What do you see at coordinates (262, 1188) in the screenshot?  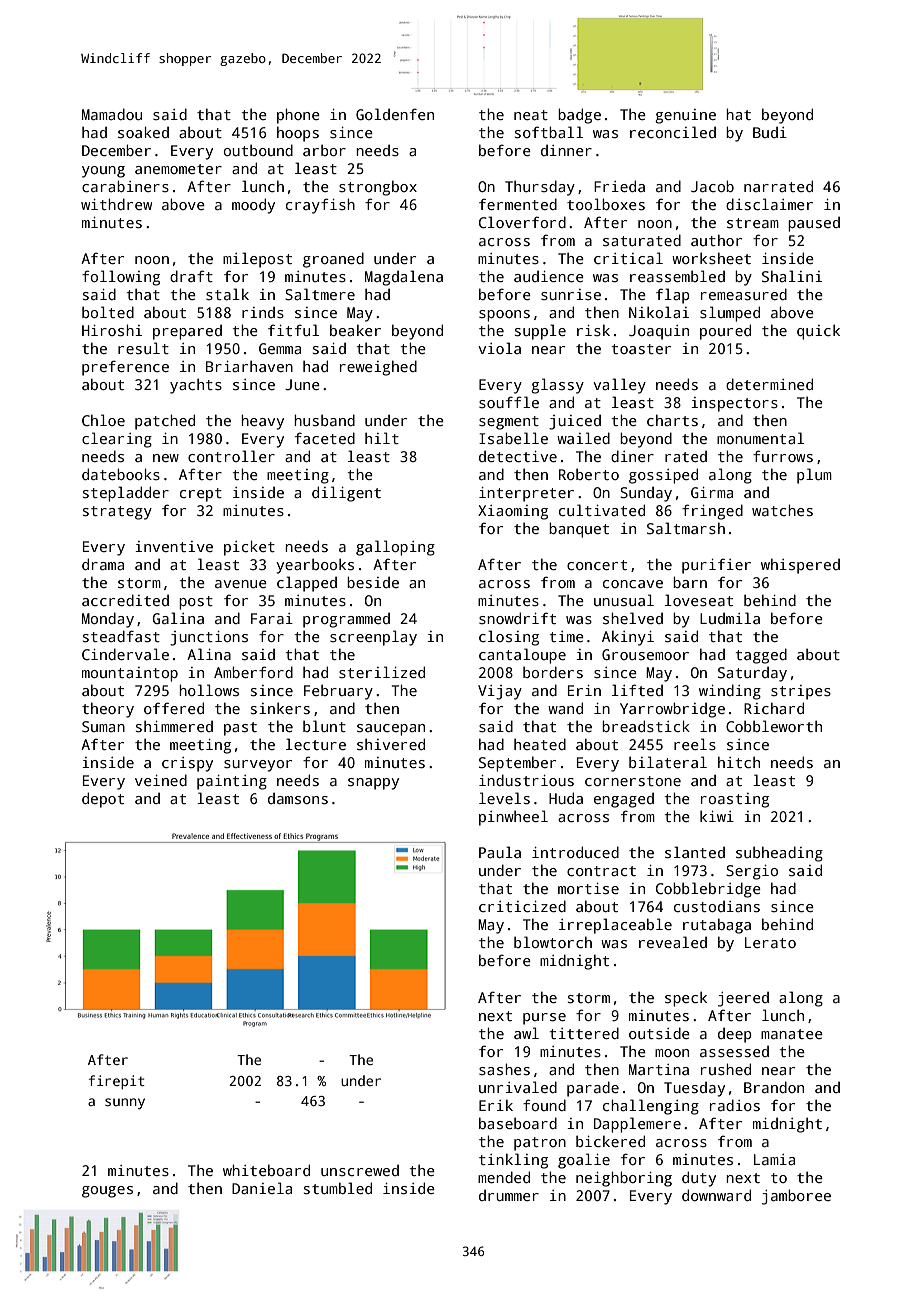 I see `Daniela` at bounding box center [262, 1188].
